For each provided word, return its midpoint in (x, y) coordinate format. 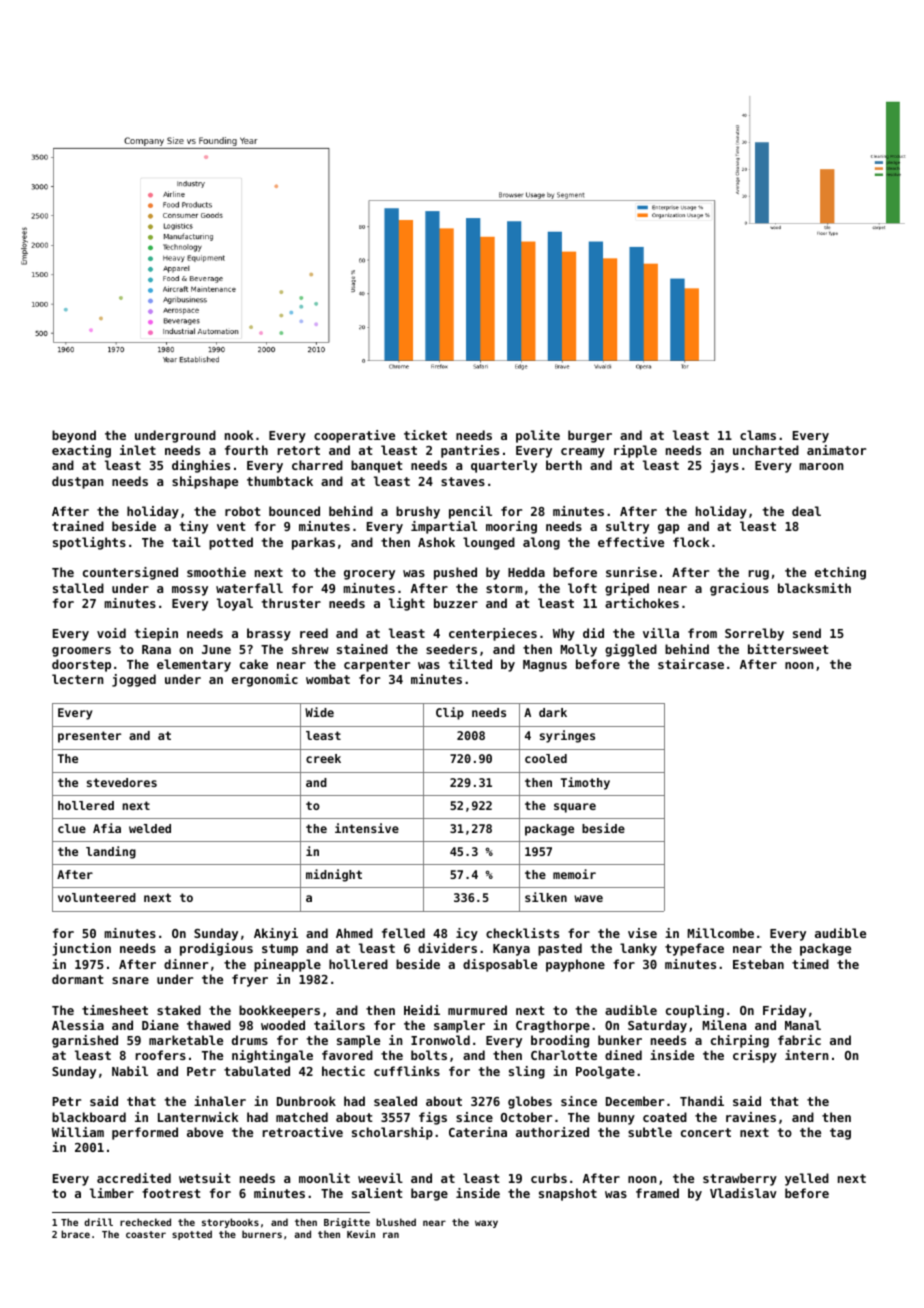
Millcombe (721, 933)
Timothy (585, 783)
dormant (78, 979)
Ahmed (354, 933)
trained (78, 526)
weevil (380, 1178)
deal (806, 511)
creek (323, 758)
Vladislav (743, 1193)
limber (112, 1193)
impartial (444, 527)
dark (553, 712)
